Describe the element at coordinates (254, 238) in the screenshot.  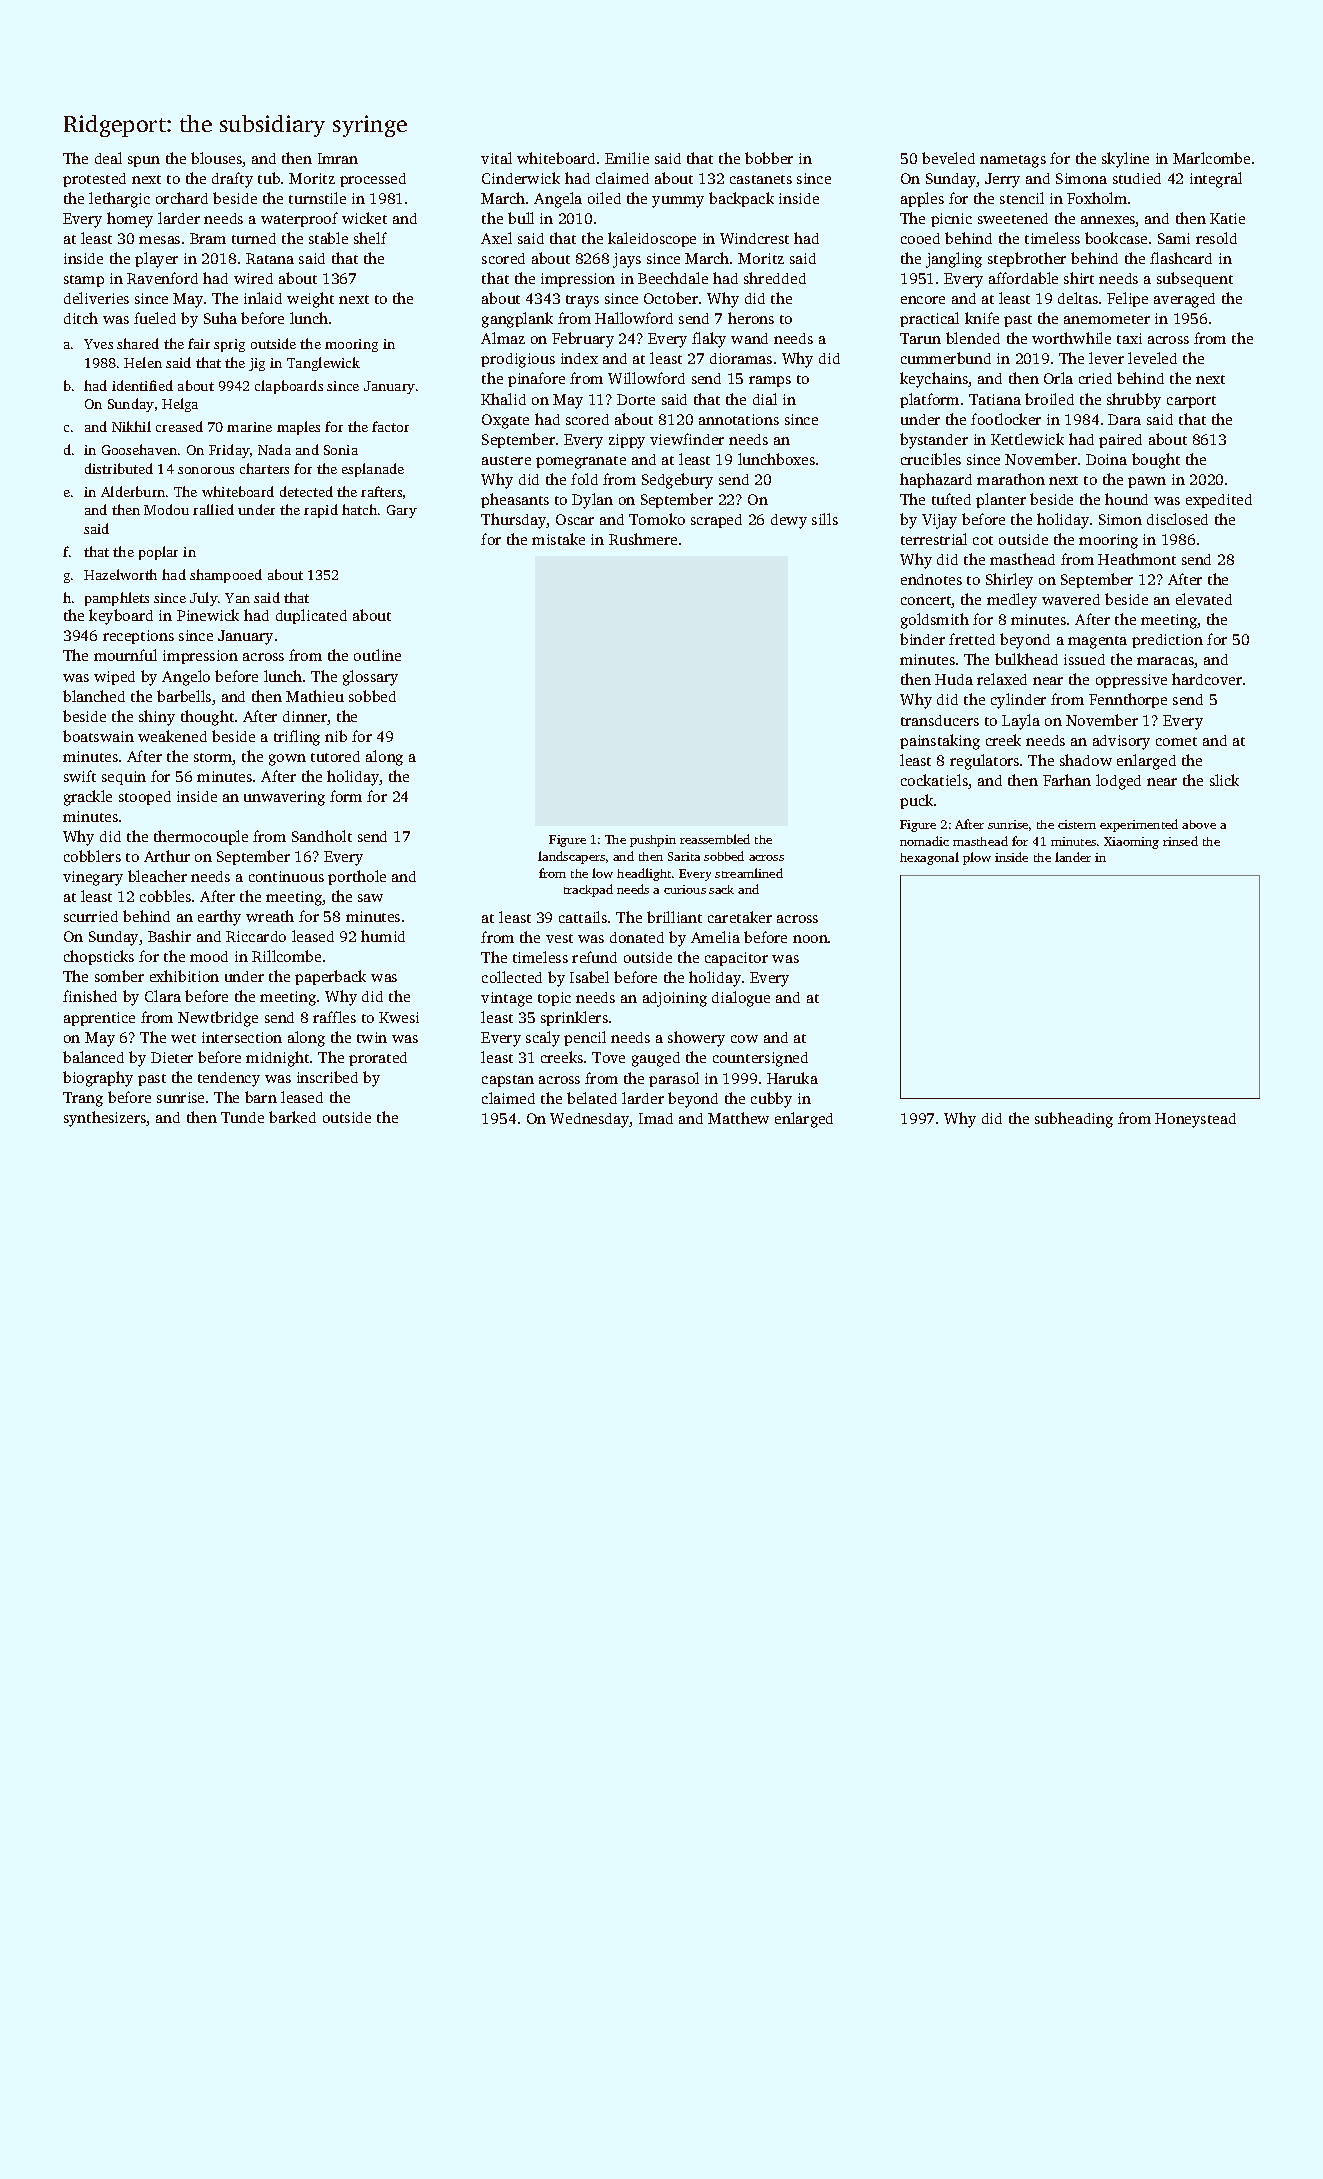
I see `turned` at that location.
